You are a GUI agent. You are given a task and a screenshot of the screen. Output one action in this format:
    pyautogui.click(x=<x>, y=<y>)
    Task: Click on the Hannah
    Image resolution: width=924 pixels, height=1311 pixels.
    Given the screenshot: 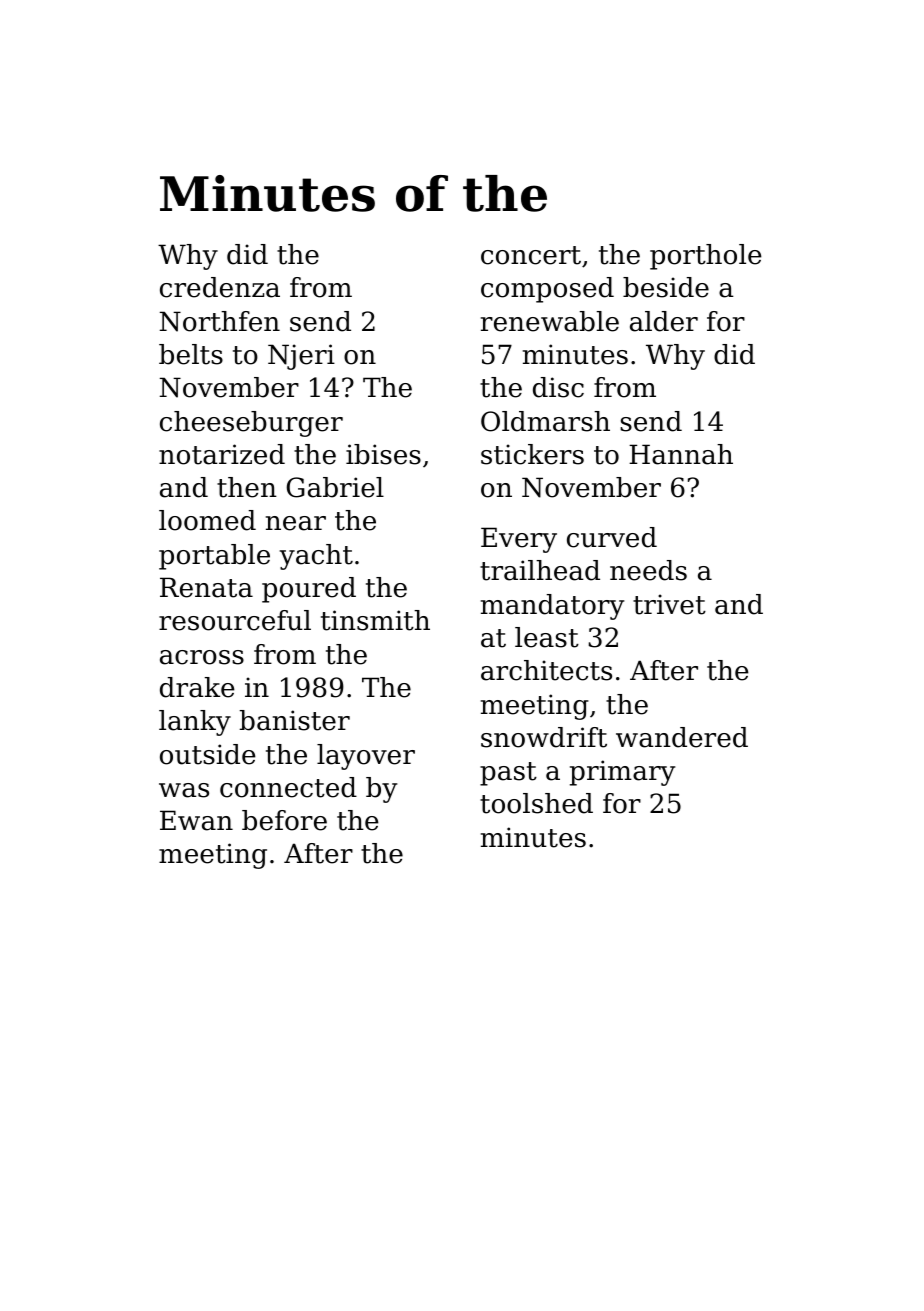 What is the action you would take?
    pyautogui.click(x=681, y=454)
